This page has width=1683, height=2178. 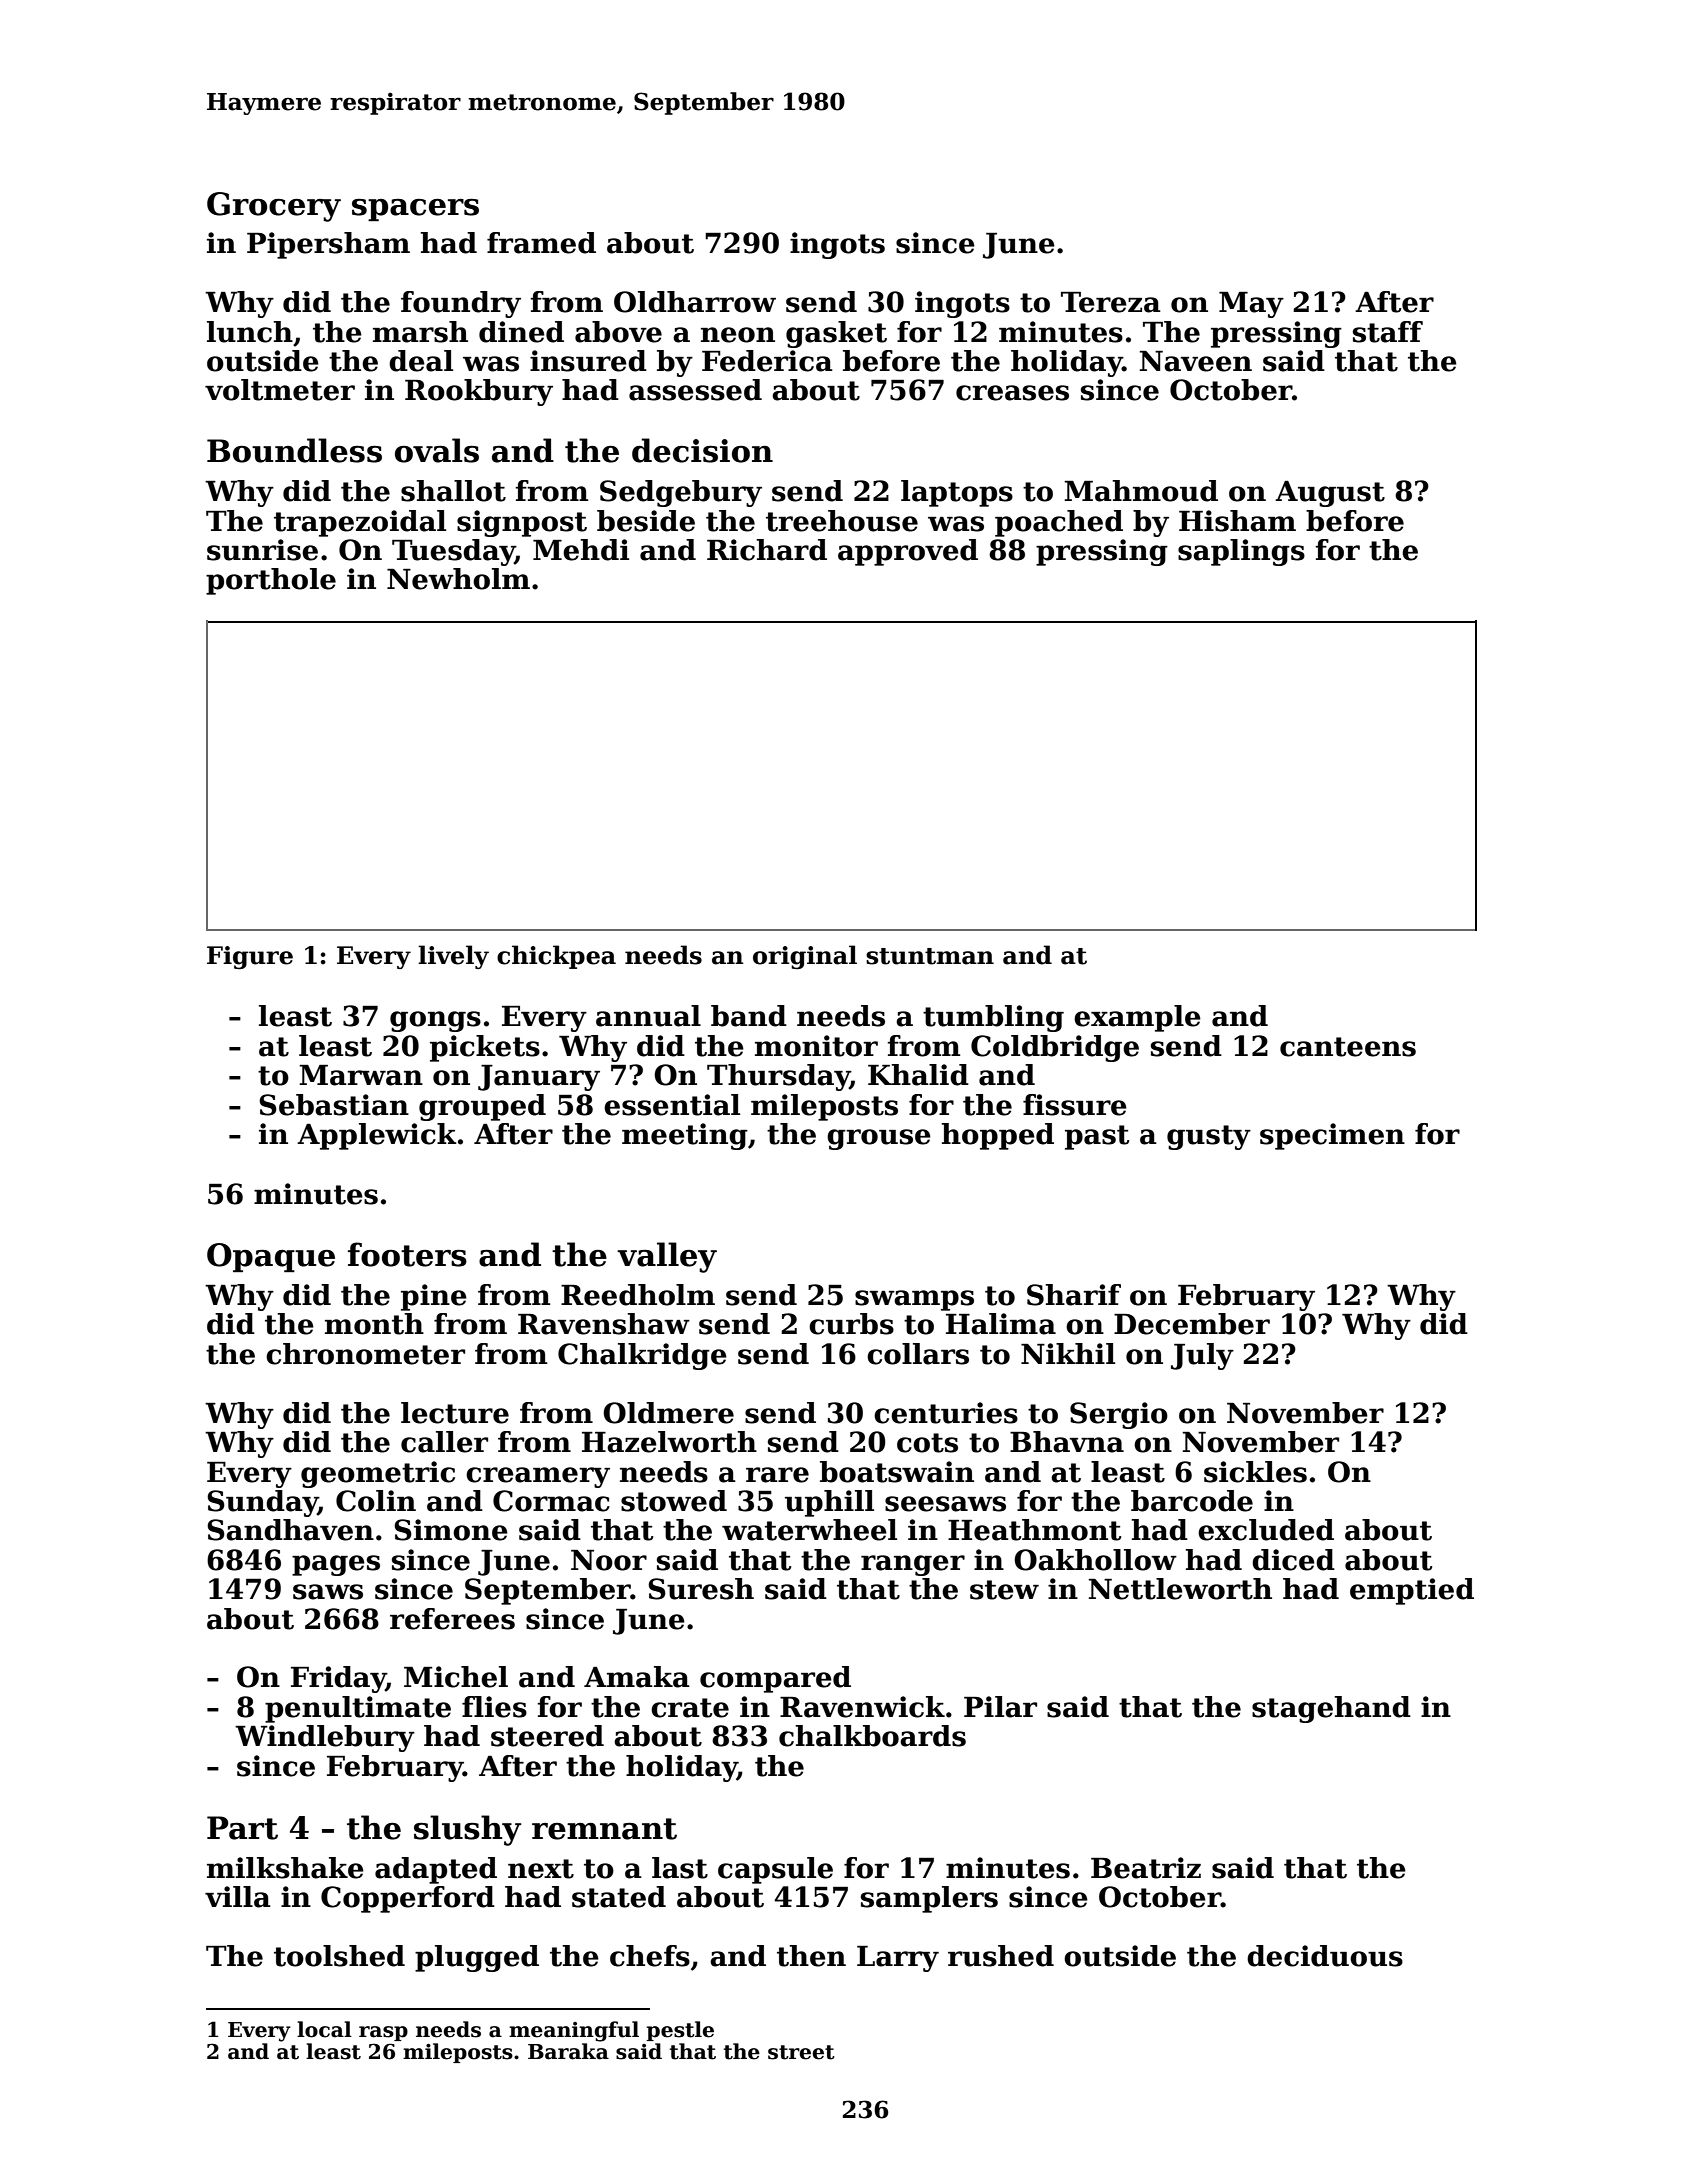 What do you see at coordinates (1412, 1591) in the page?
I see `emptied` at bounding box center [1412, 1591].
